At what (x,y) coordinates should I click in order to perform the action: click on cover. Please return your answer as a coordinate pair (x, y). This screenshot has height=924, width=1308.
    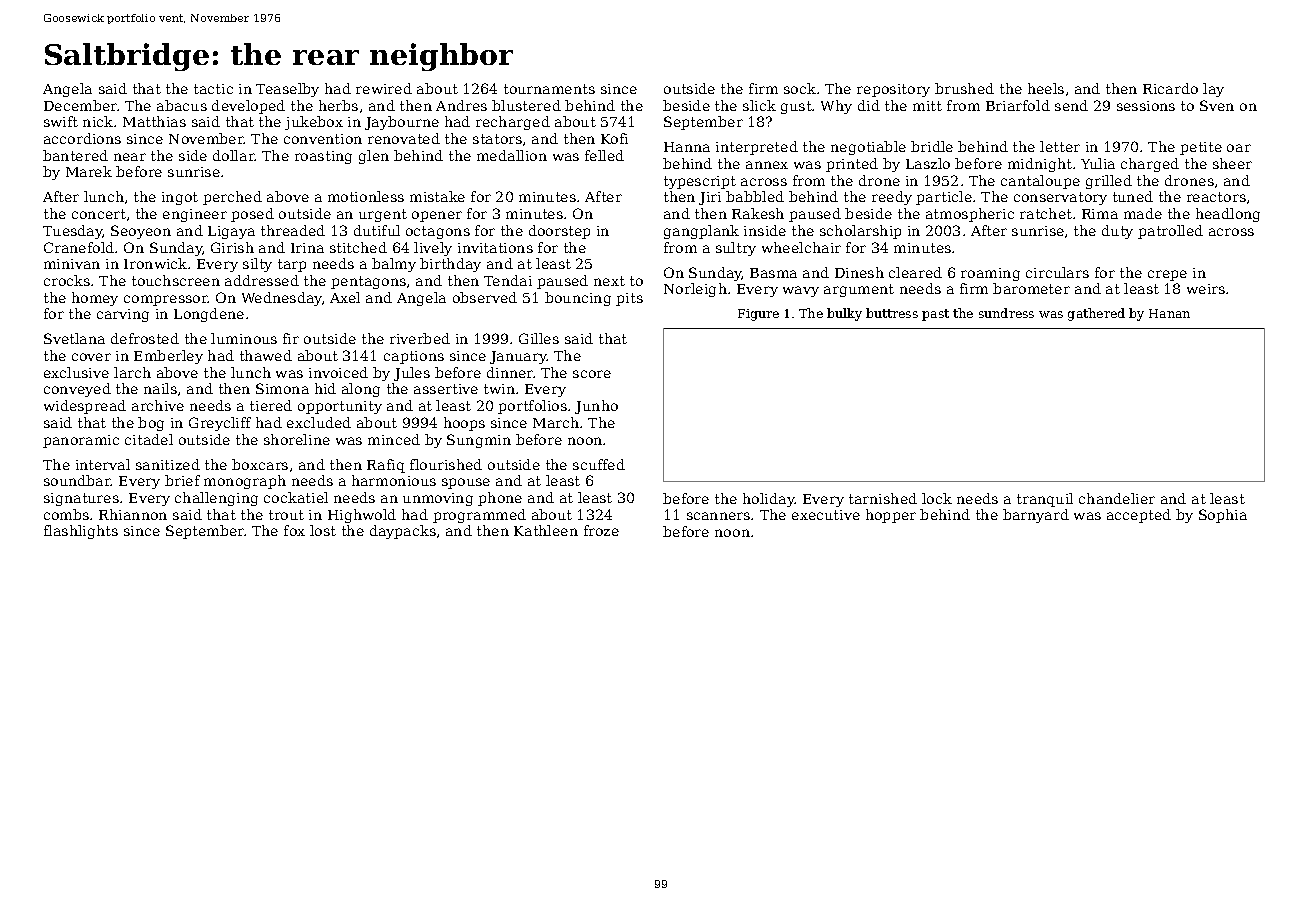
    Looking at the image, I should click on (91, 357).
